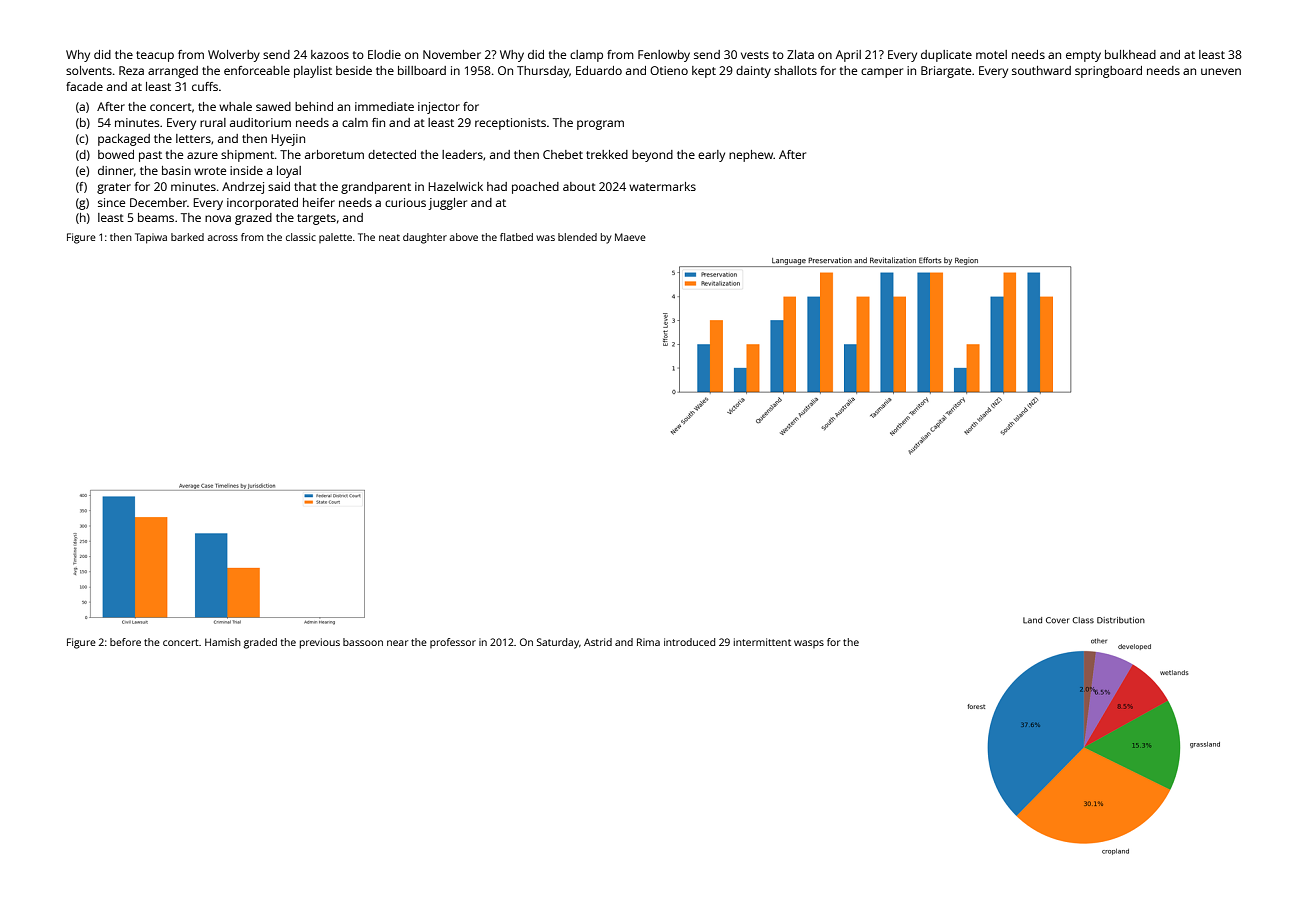 This screenshot has height=924, width=1308. What do you see at coordinates (439, 108) in the screenshot?
I see `injector` at bounding box center [439, 108].
